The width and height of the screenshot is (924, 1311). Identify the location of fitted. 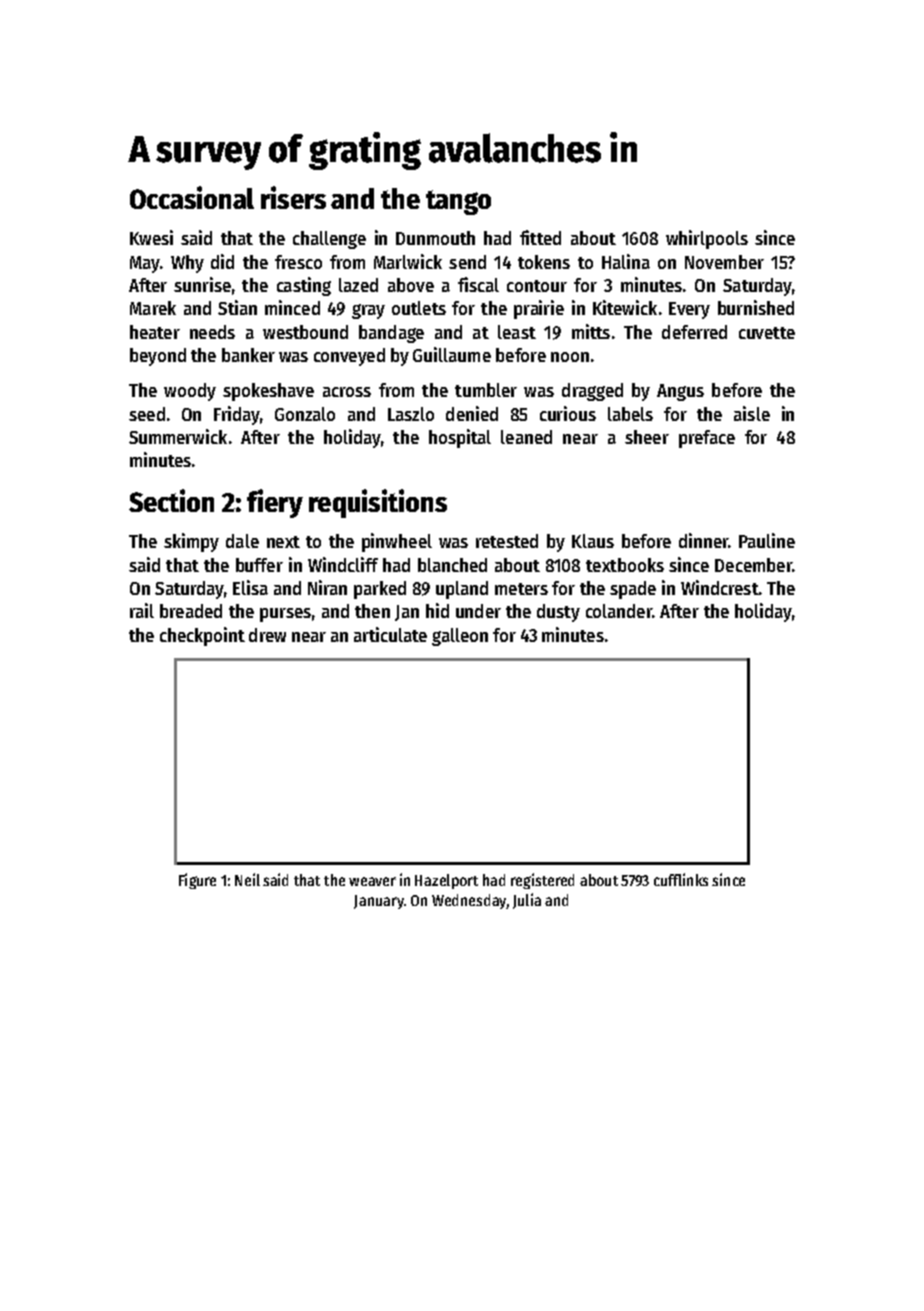
(540, 237).
